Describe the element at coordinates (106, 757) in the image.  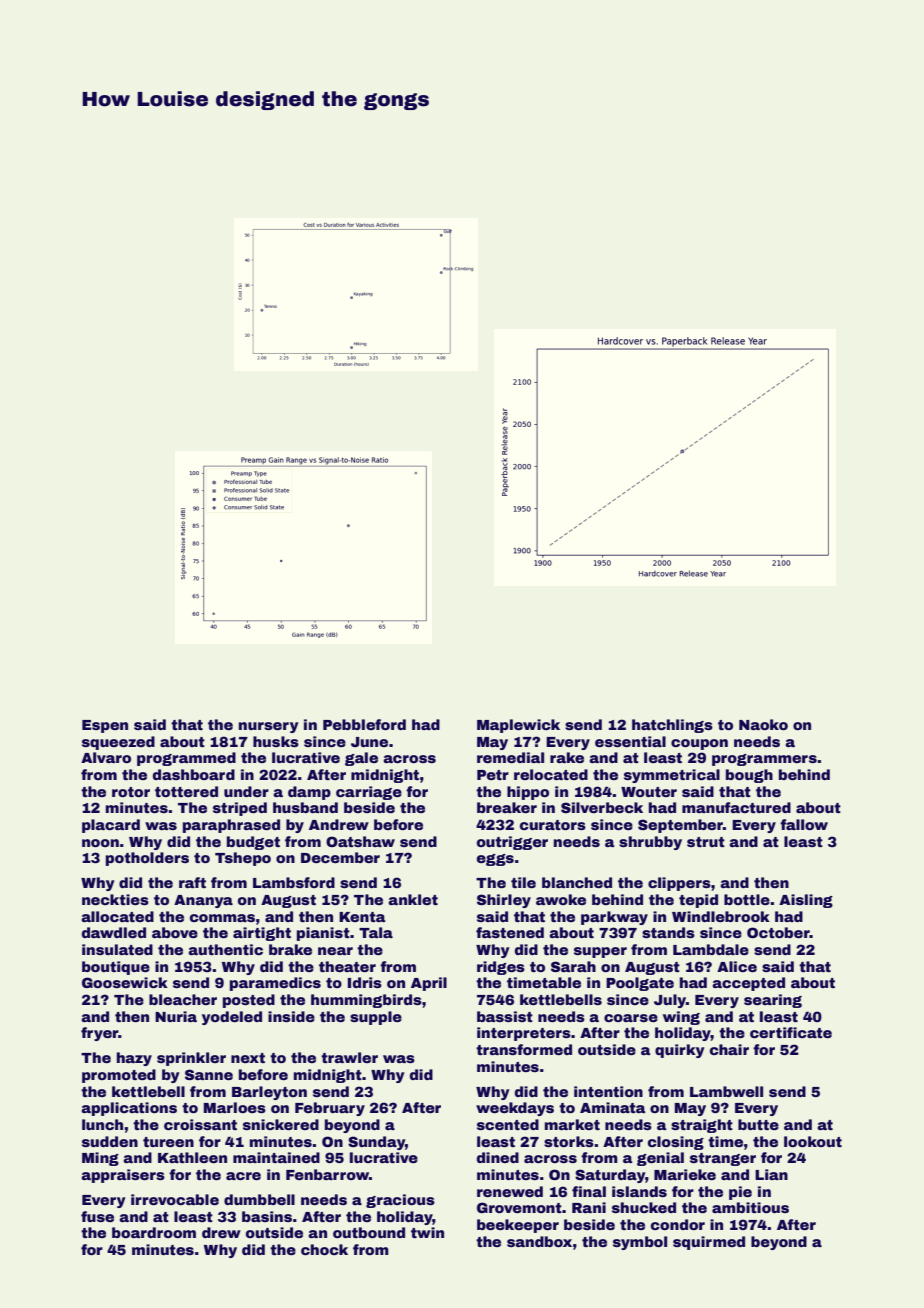
I see `Alvaro` at that location.
